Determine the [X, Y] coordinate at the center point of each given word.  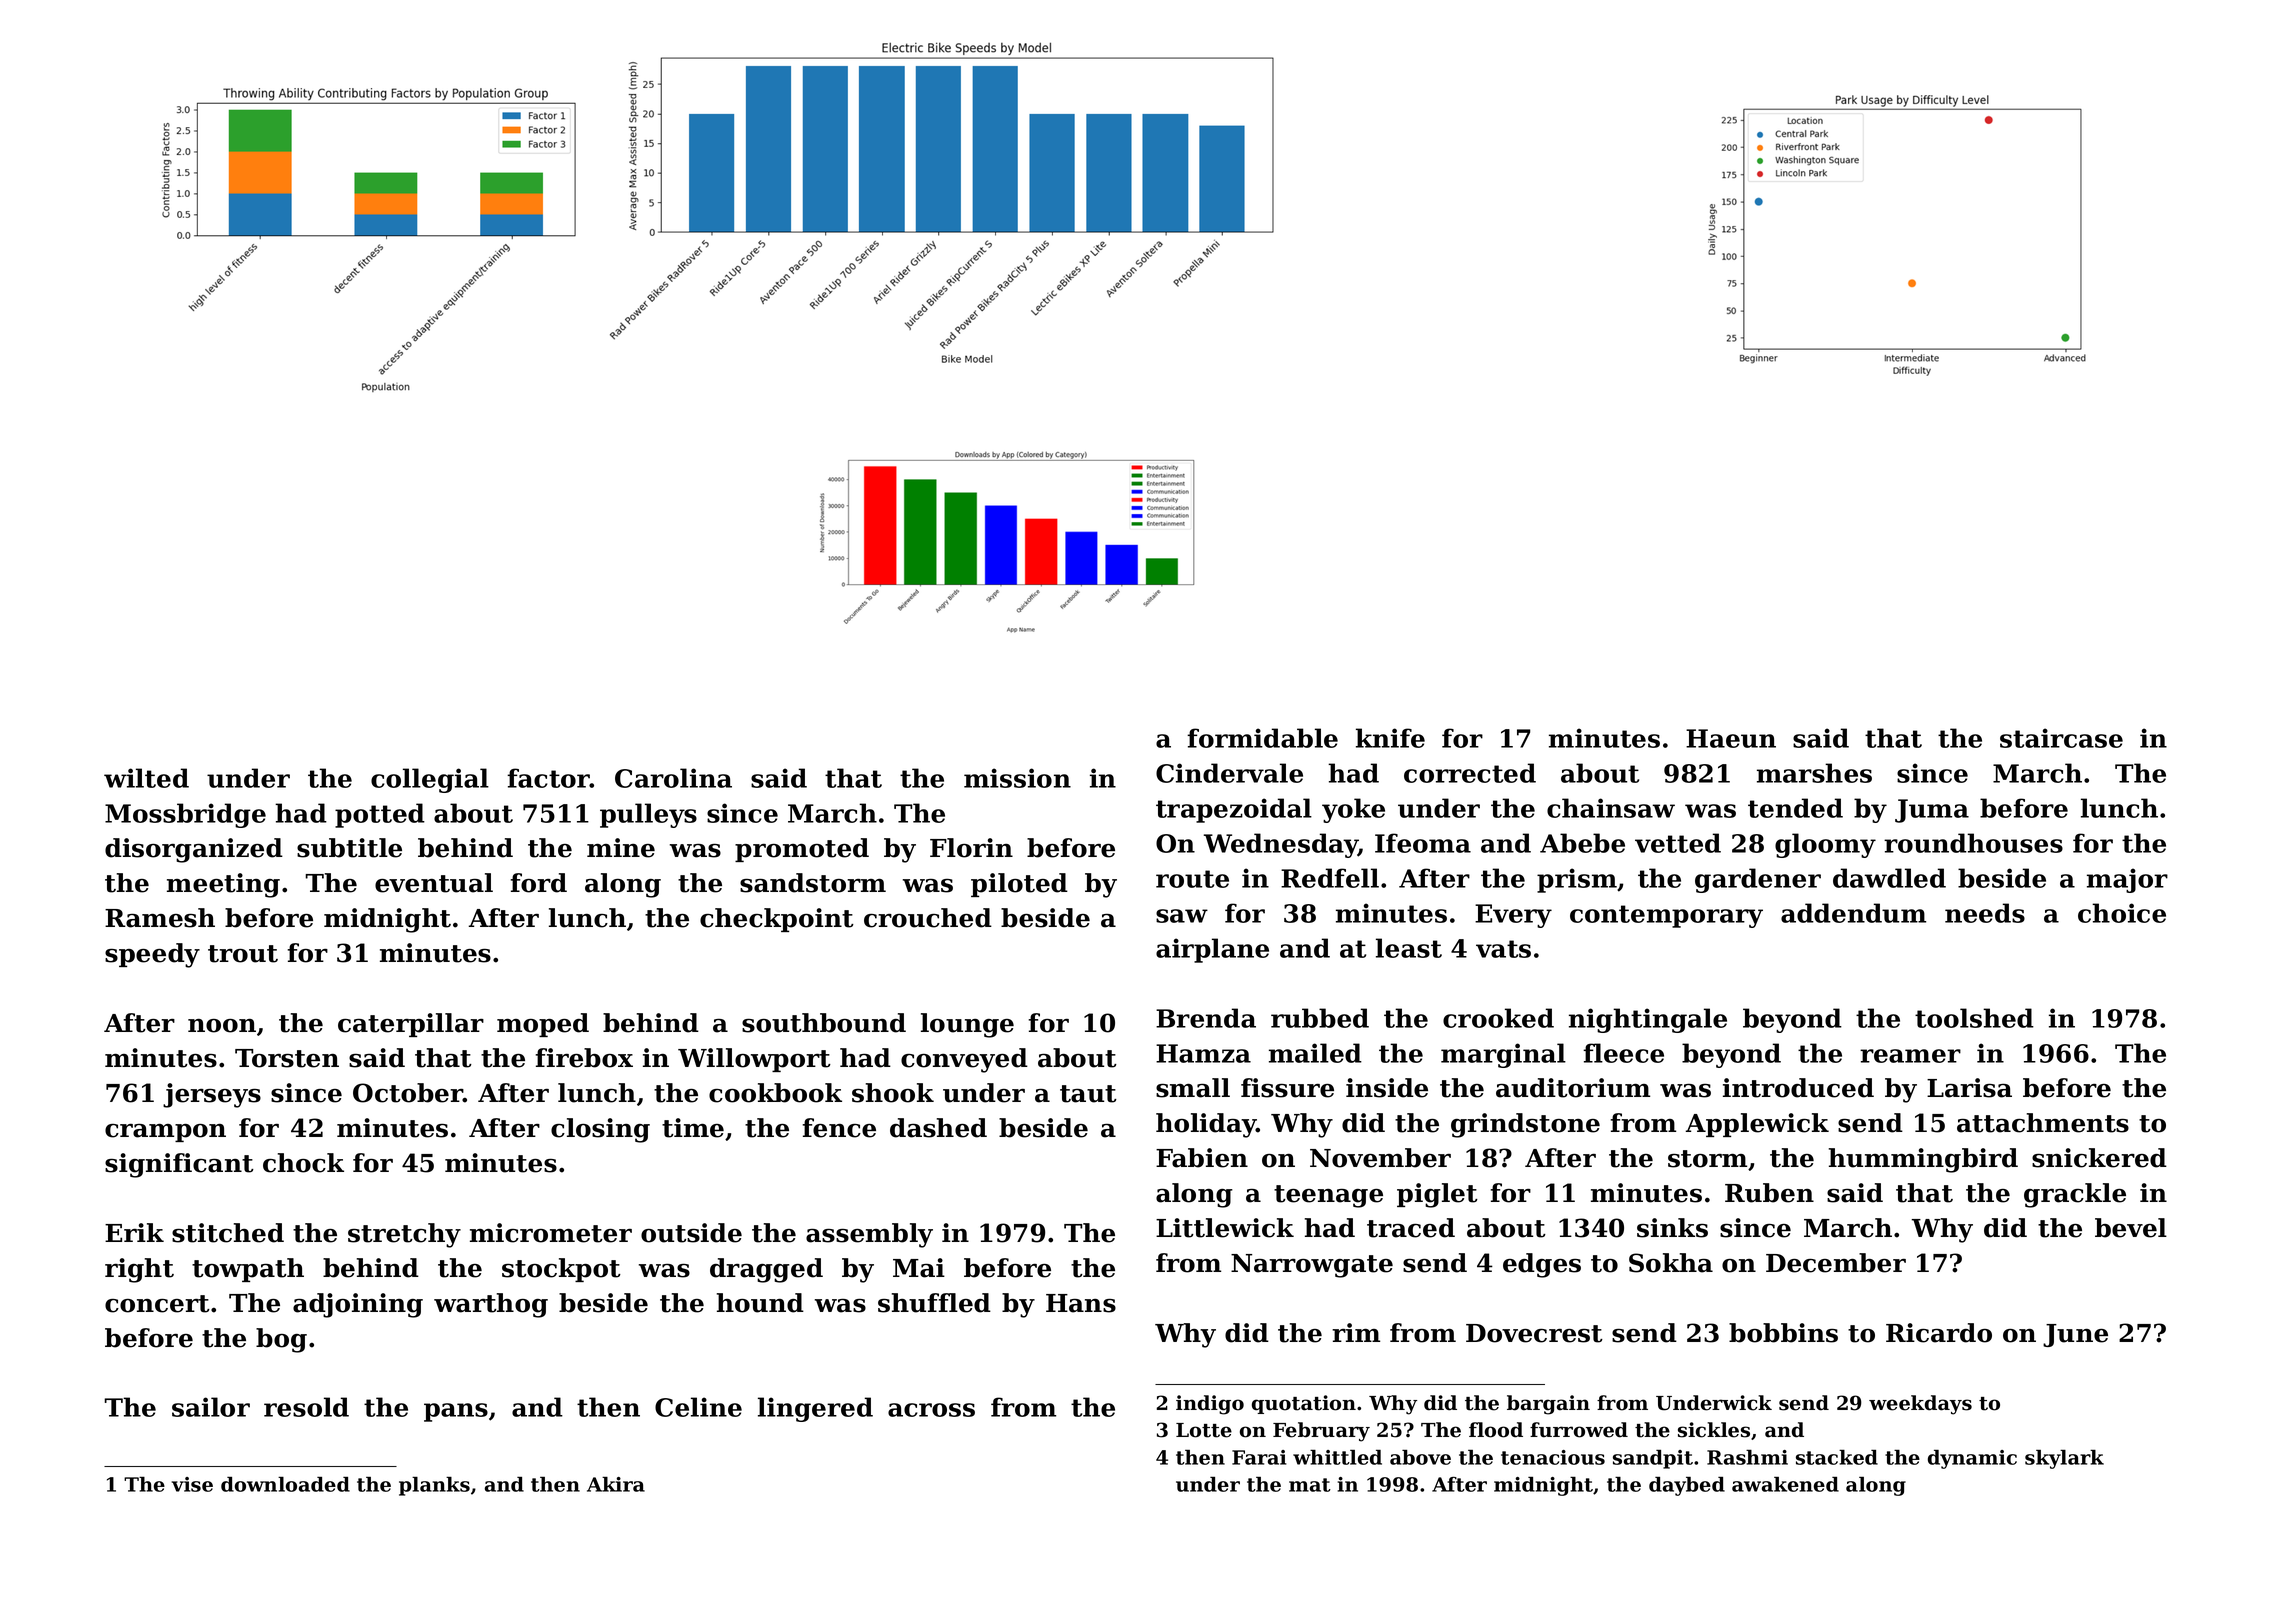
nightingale [1648, 1020]
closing [600, 1130]
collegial [430, 780]
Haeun [1731, 738]
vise [192, 1484]
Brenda [1206, 1018]
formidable [1262, 738]
